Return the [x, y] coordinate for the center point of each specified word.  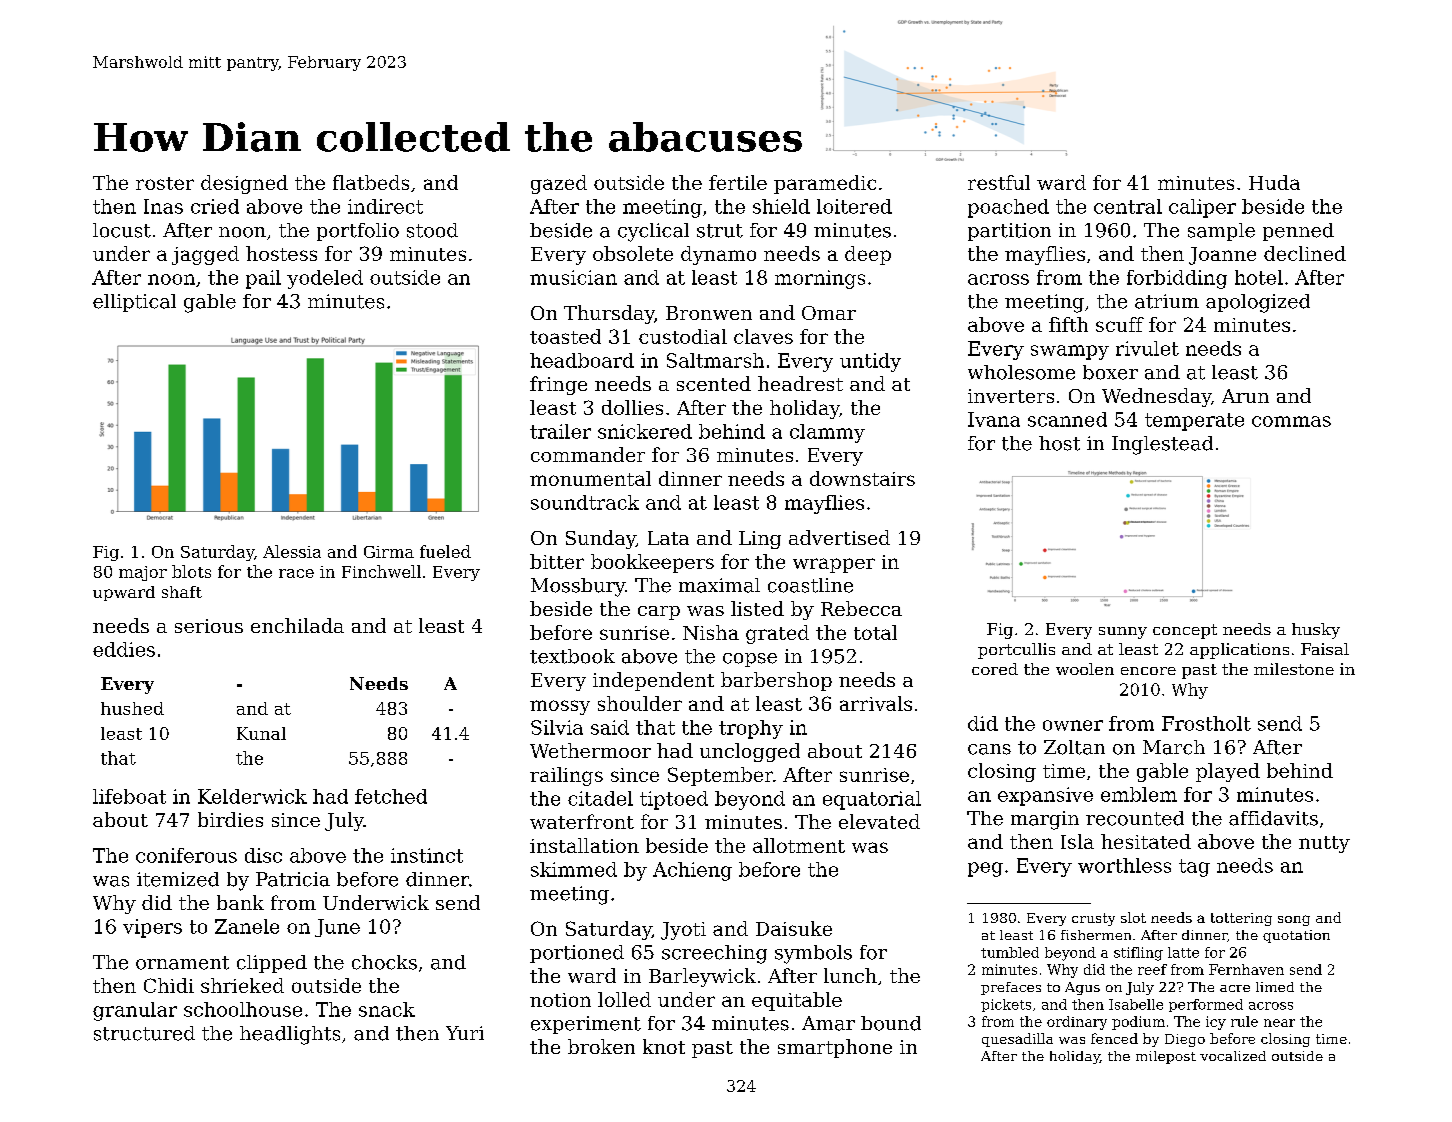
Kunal [261, 733]
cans [989, 749]
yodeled [325, 279]
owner [1073, 725]
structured [144, 1033]
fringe [558, 385]
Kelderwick [252, 796]
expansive [1045, 796]
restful [999, 182]
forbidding [1177, 279]
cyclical [653, 232]
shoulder [640, 703]
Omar [829, 313]
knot [664, 1046]
